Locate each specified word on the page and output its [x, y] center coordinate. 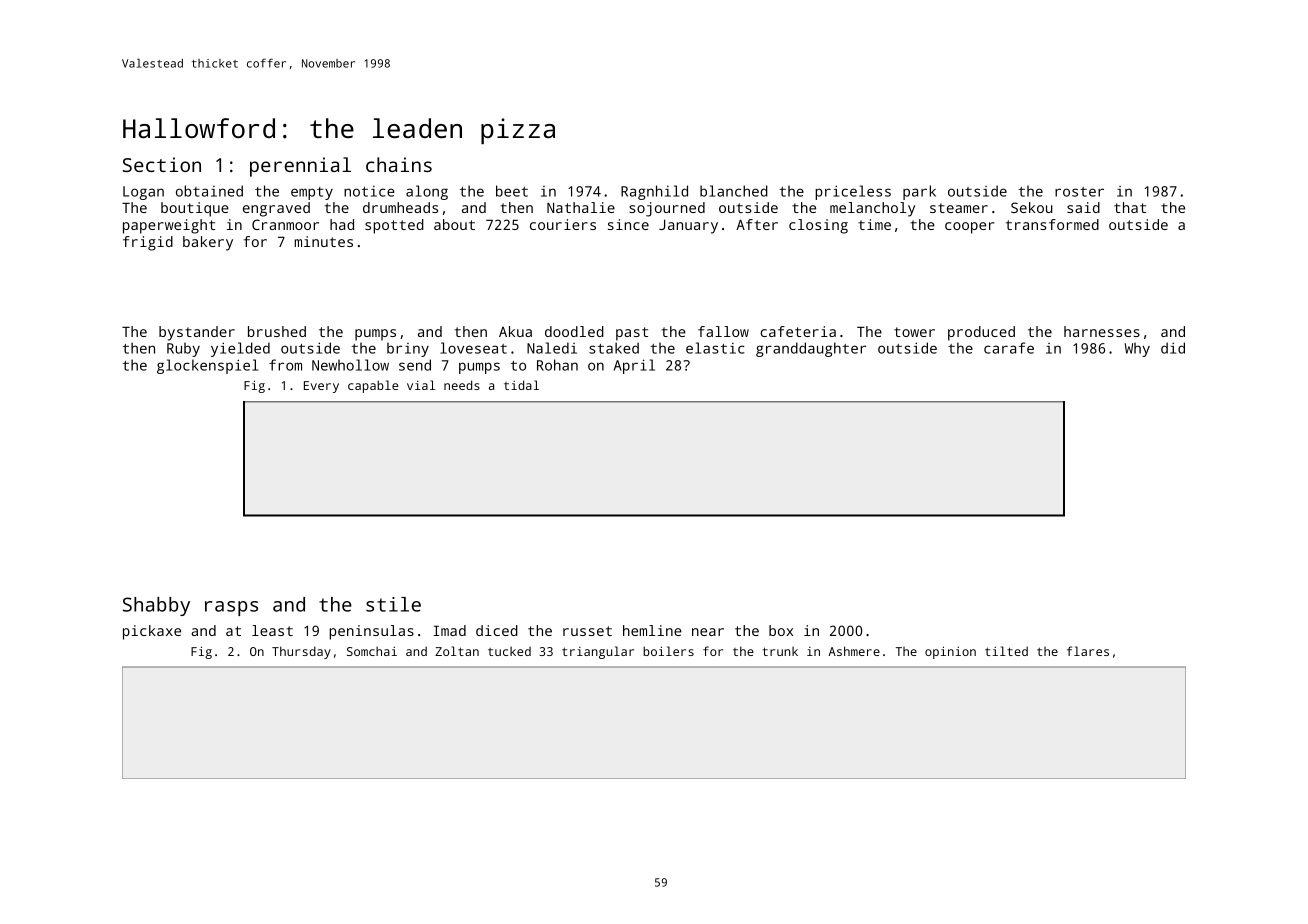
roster [1079, 192]
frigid [148, 243]
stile [393, 604]
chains [399, 164]
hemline [652, 630]
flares [1088, 651]
